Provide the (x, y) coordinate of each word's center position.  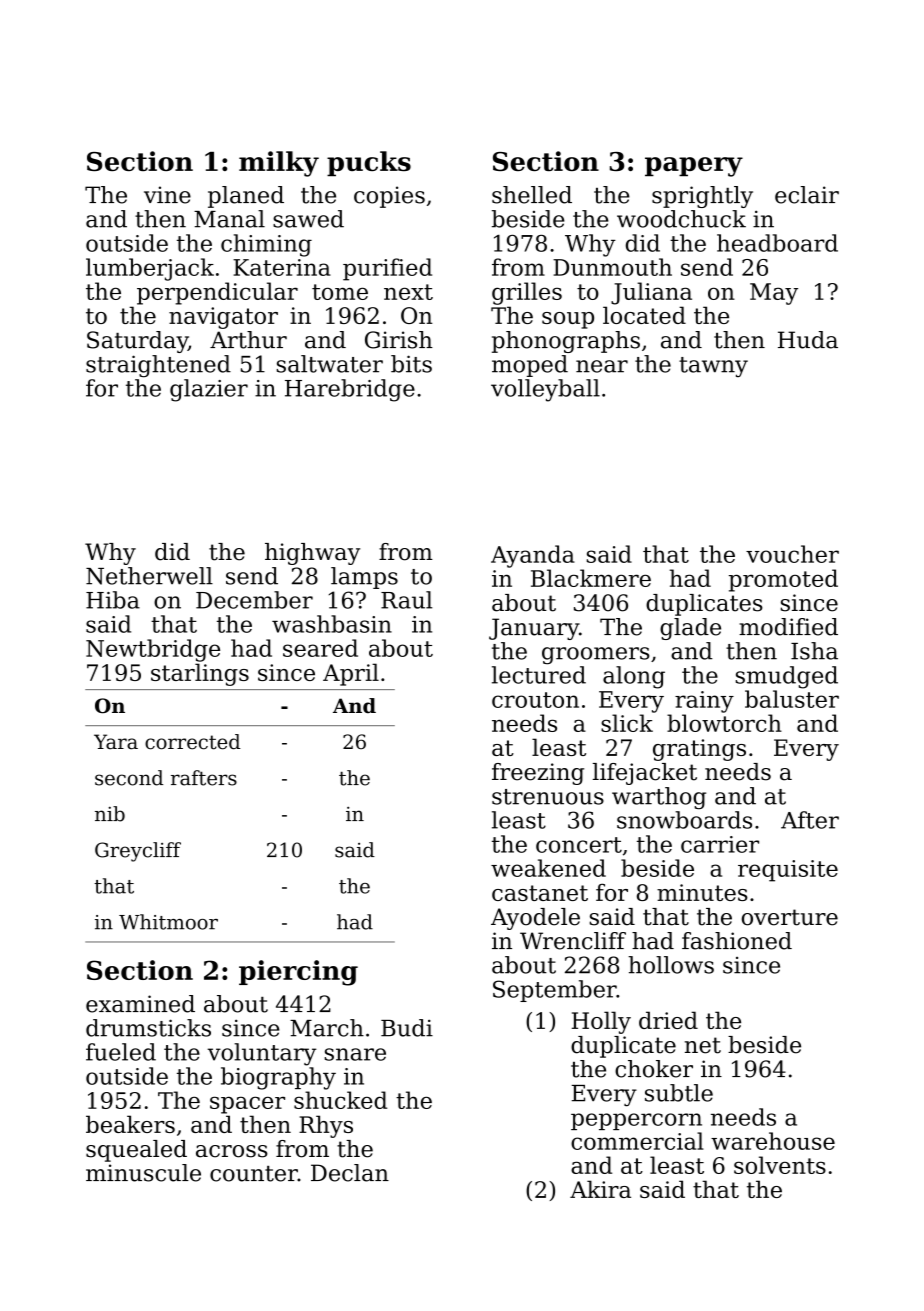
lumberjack (150, 269)
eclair (807, 195)
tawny (713, 367)
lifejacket (645, 774)
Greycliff (138, 852)
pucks (369, 163)
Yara (116, 742)
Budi (407, 1028)
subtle (679, 1093)
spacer (247, 1105)
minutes (702, 892)
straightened (158, 366)
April (351, 674)
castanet (540, 893)
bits (411, 364)
